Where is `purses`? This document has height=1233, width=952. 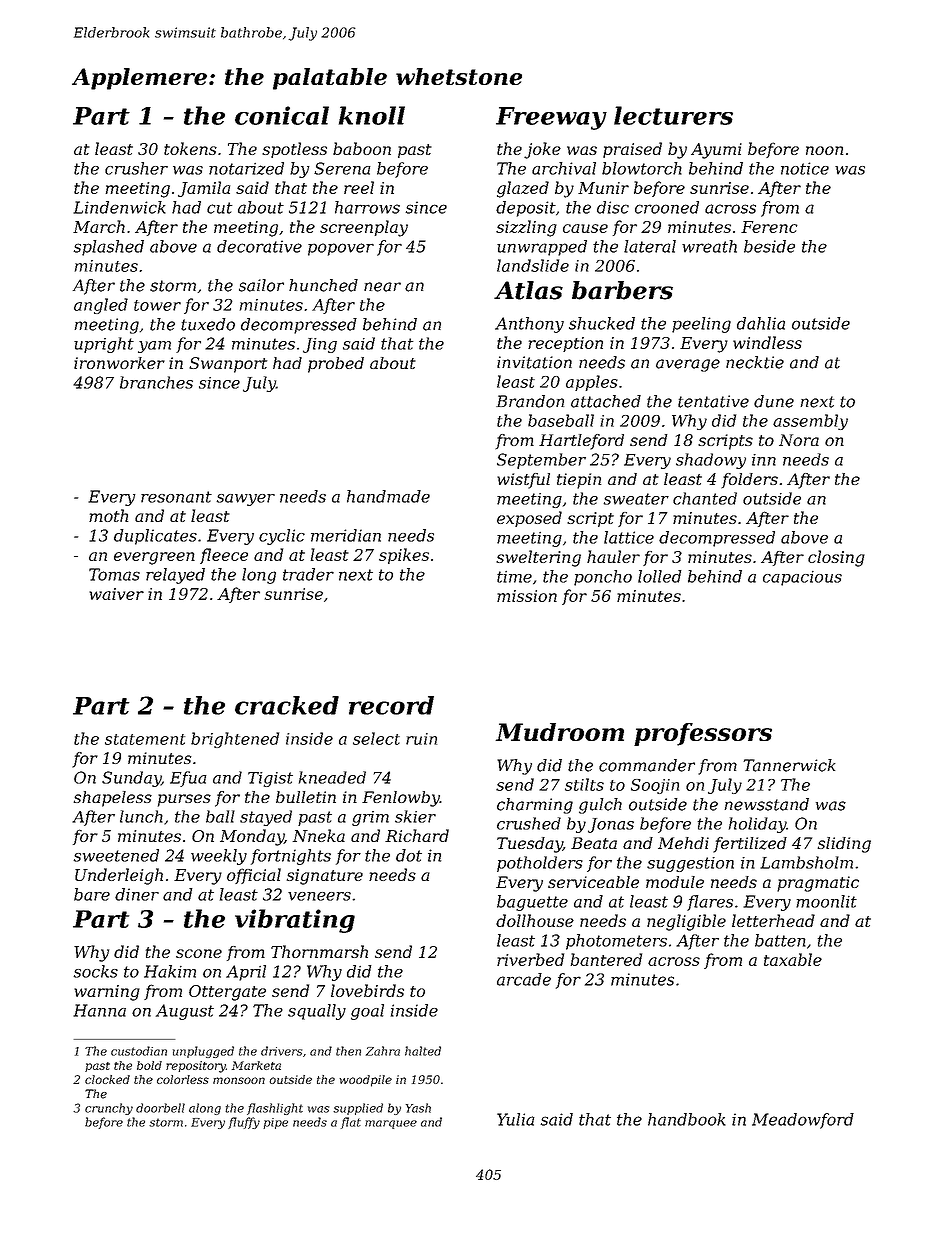 purses is located at coordinates (184, 800).
